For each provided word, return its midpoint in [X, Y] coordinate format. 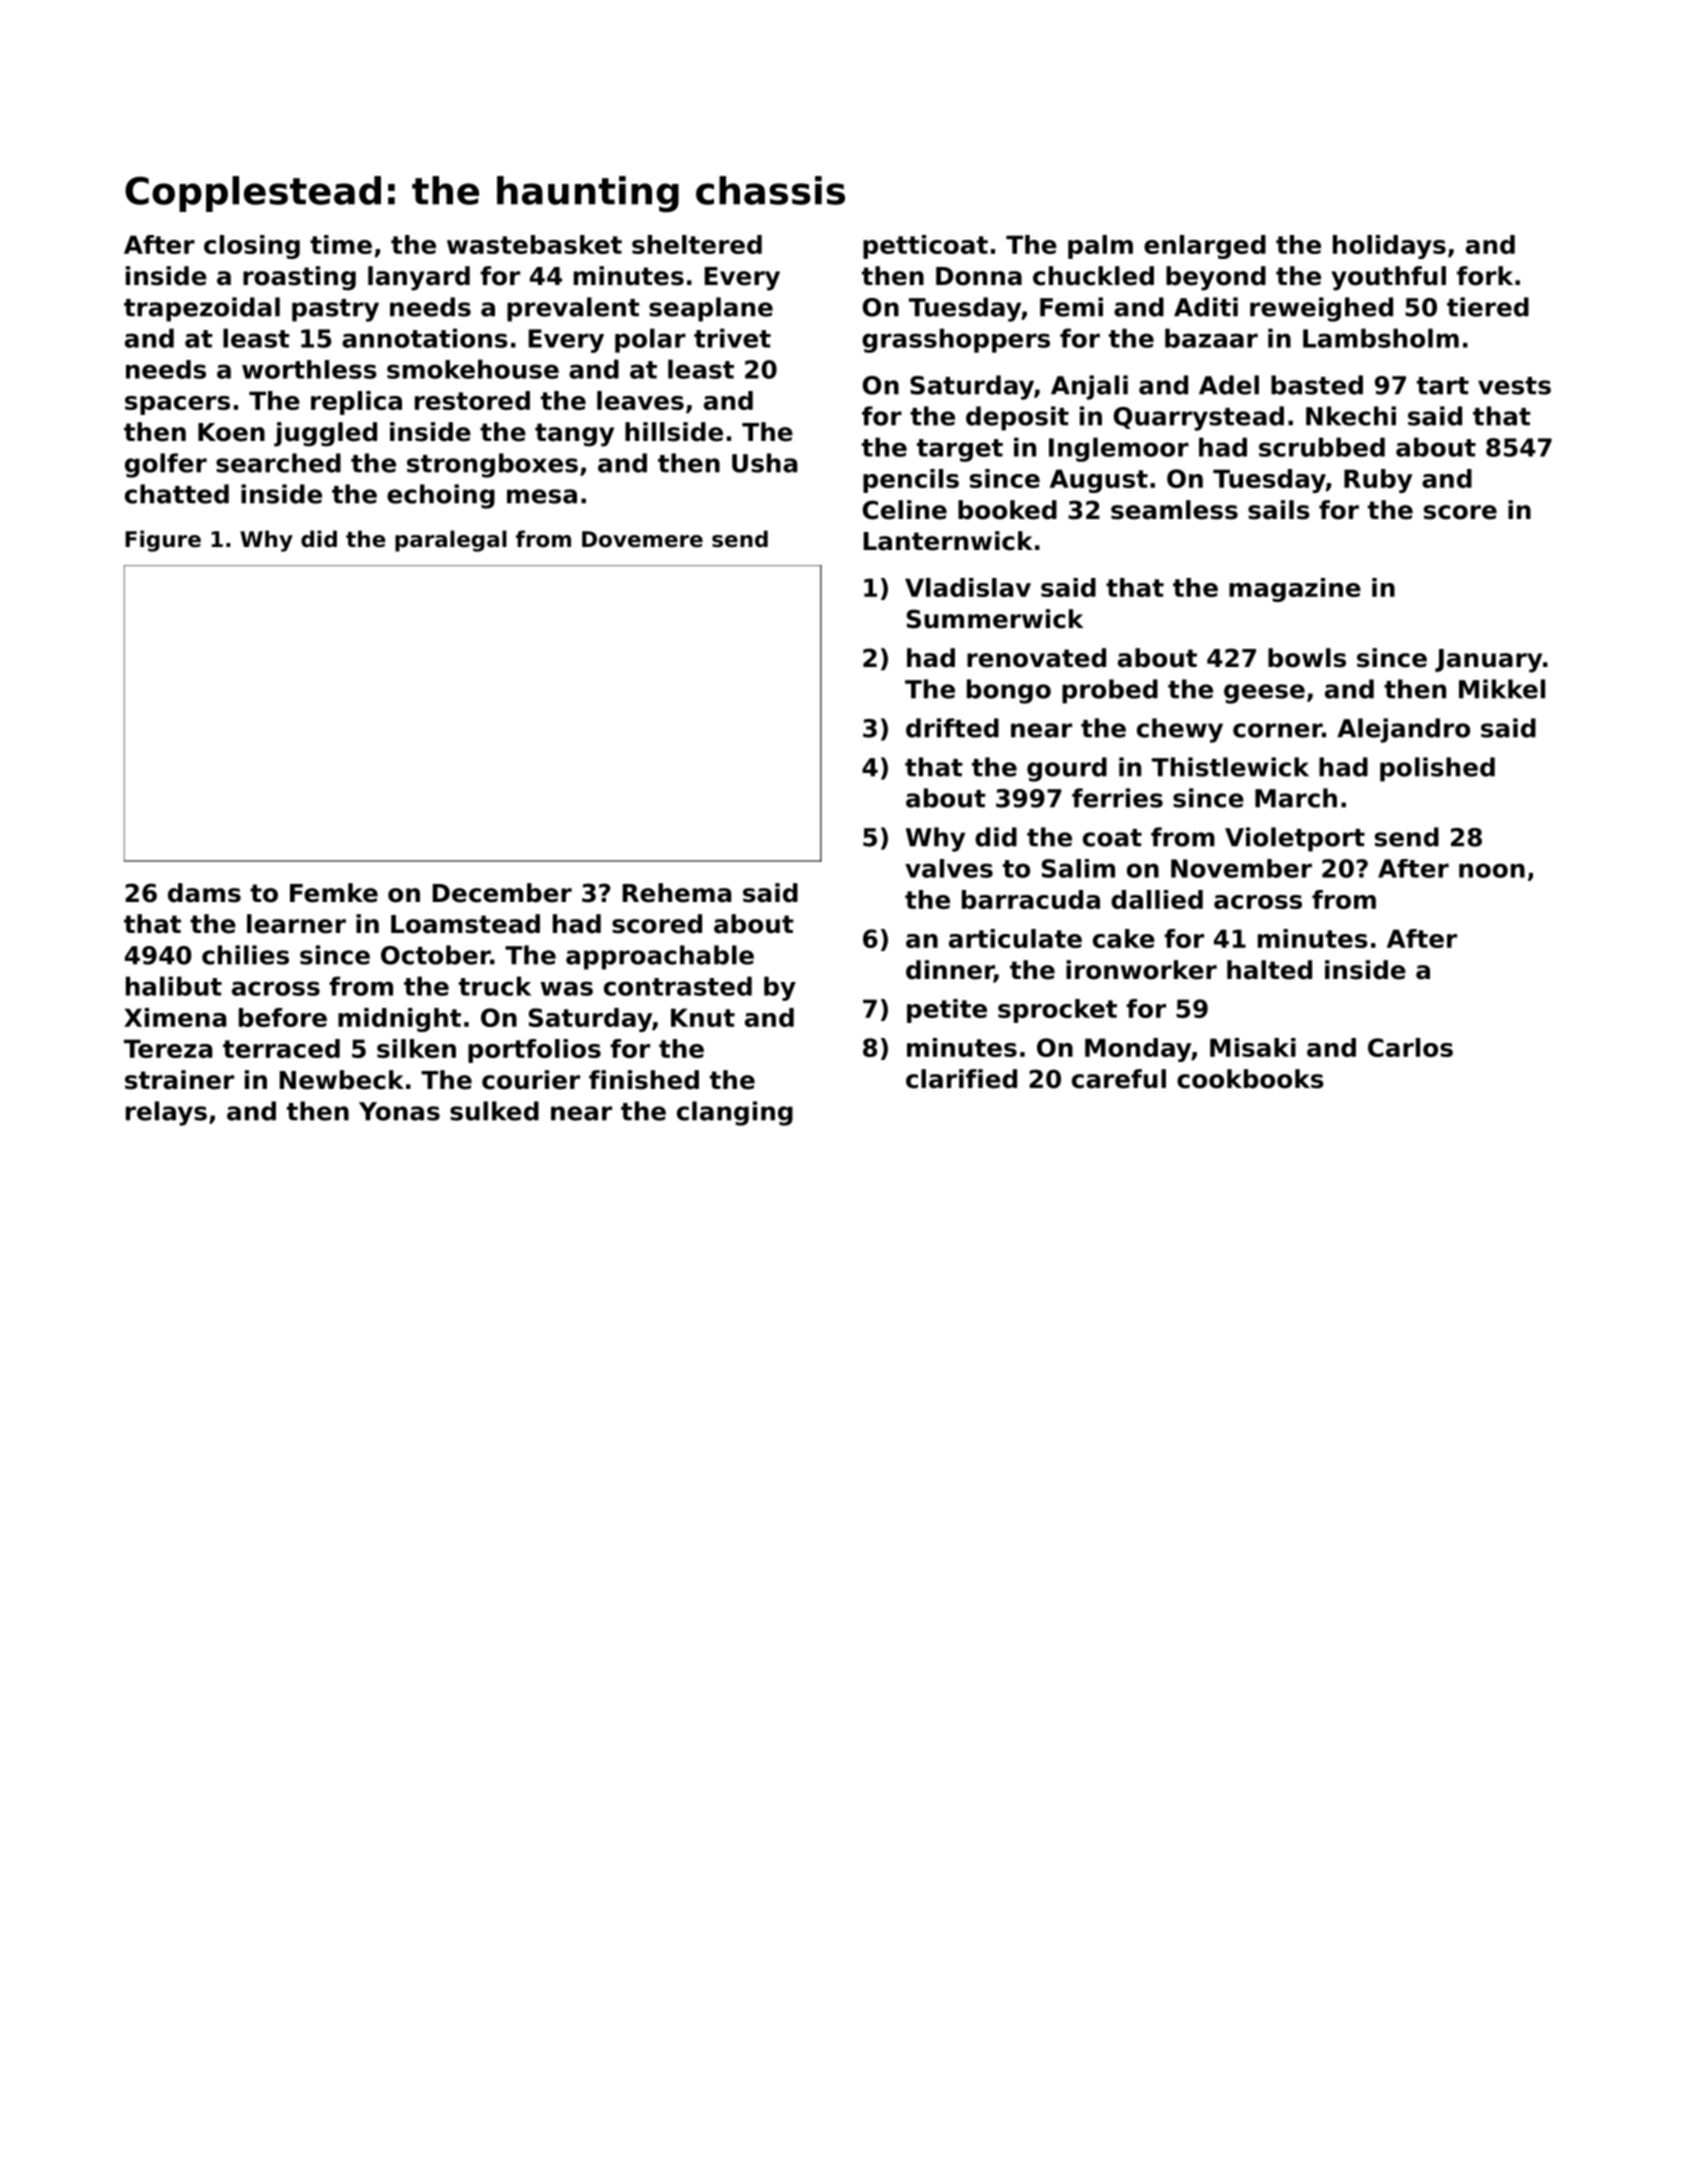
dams [204, 893]
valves [949, 868]
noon [1492, 870]
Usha [765, 463]
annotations [425, 338]
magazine [1295, 590]
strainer [179, 1080]
